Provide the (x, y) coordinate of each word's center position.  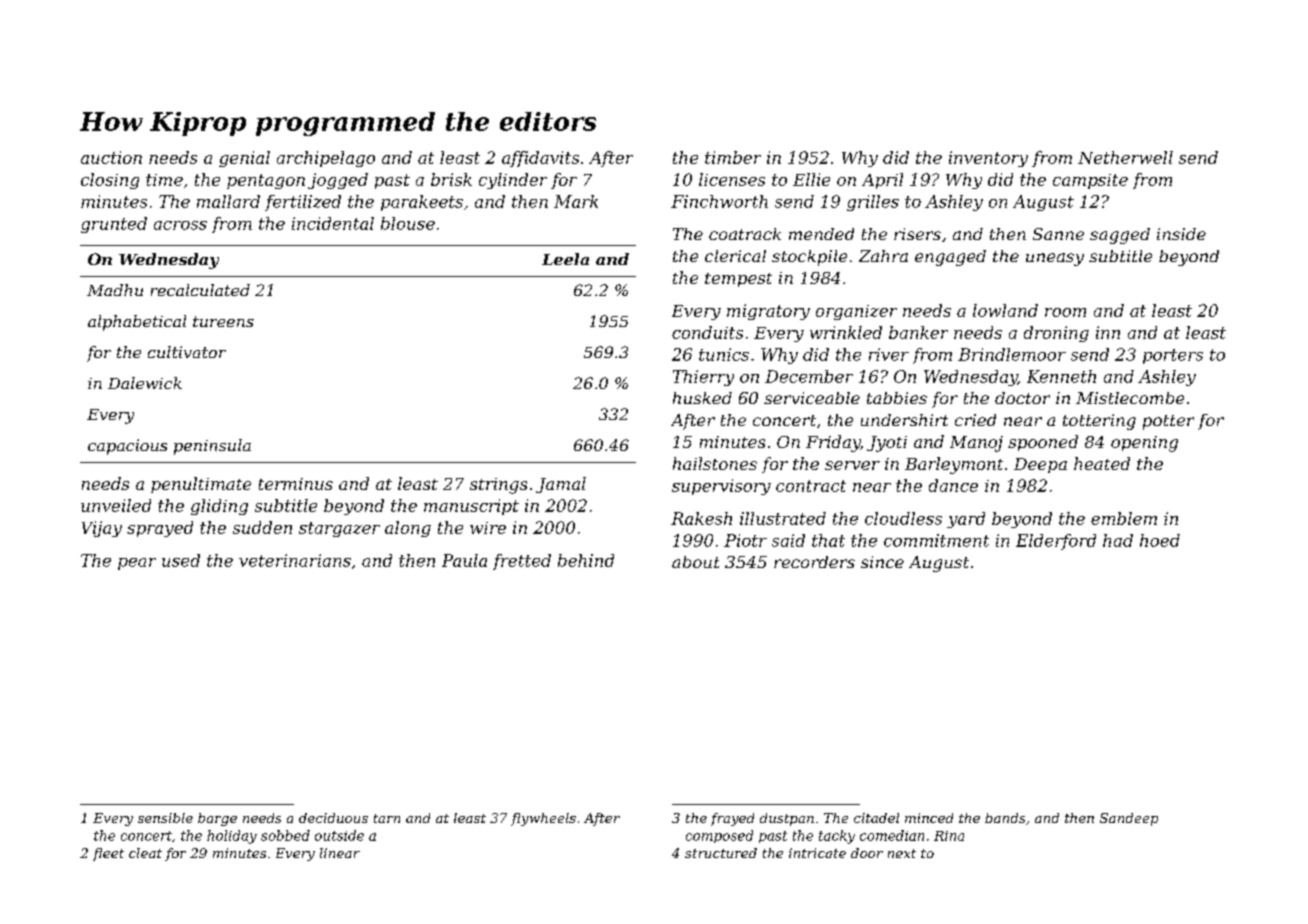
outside (339, 835)
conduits (707, 332)
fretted (522, 562)
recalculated (200, 290)
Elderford (1056, 542)
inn (1108, 332)
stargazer (339, 529)
